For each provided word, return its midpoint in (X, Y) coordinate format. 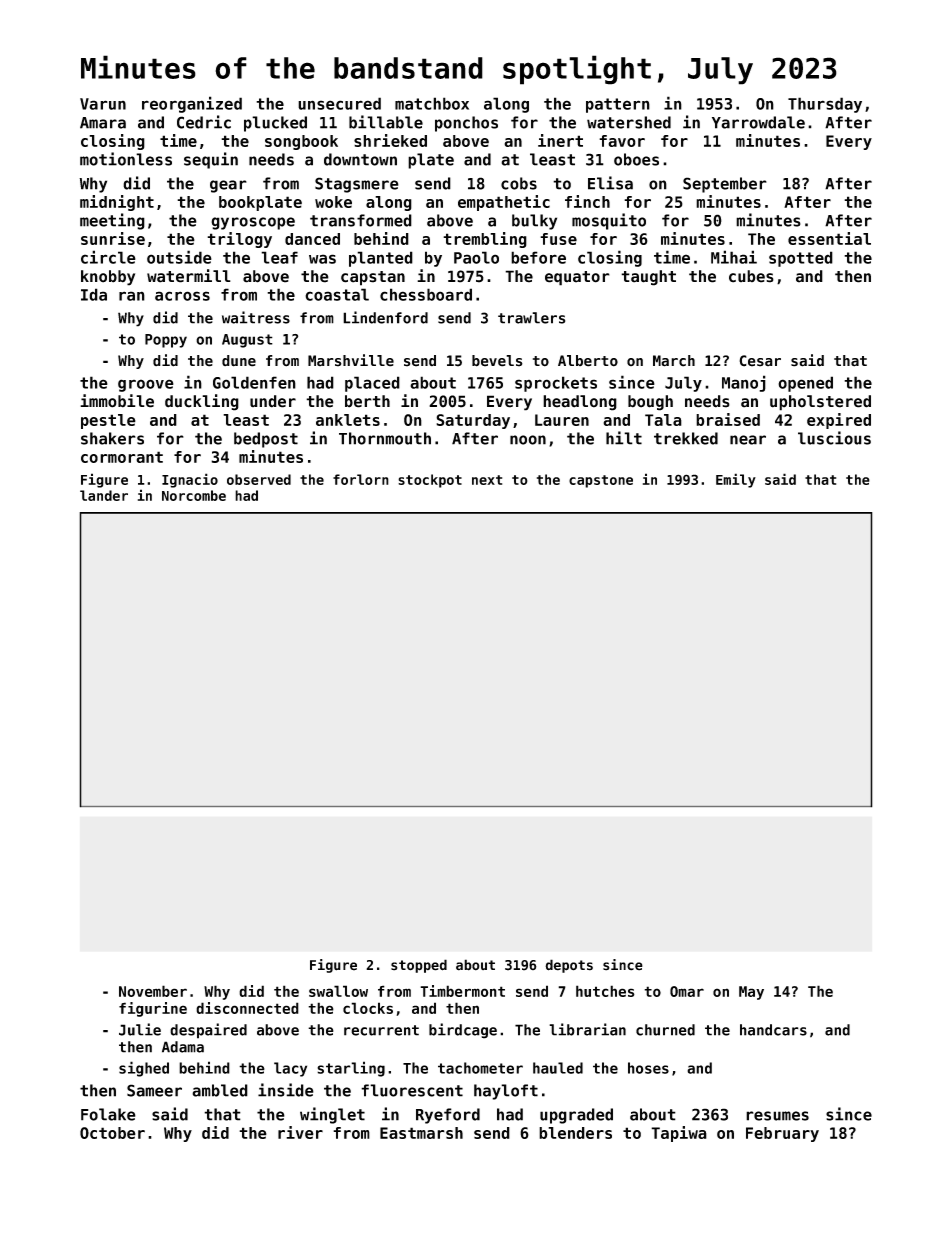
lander (104, 495)
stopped (419, 966)
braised (728, 419)
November (153, 991)
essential (829, 238)
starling (351, 1069)
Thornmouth (385, 438)
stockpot (430, 481)
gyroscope (253, 223)
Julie (140, 1029)
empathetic (504, 203)
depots (569, 966)
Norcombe (194, 495)
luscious (834, 438)
